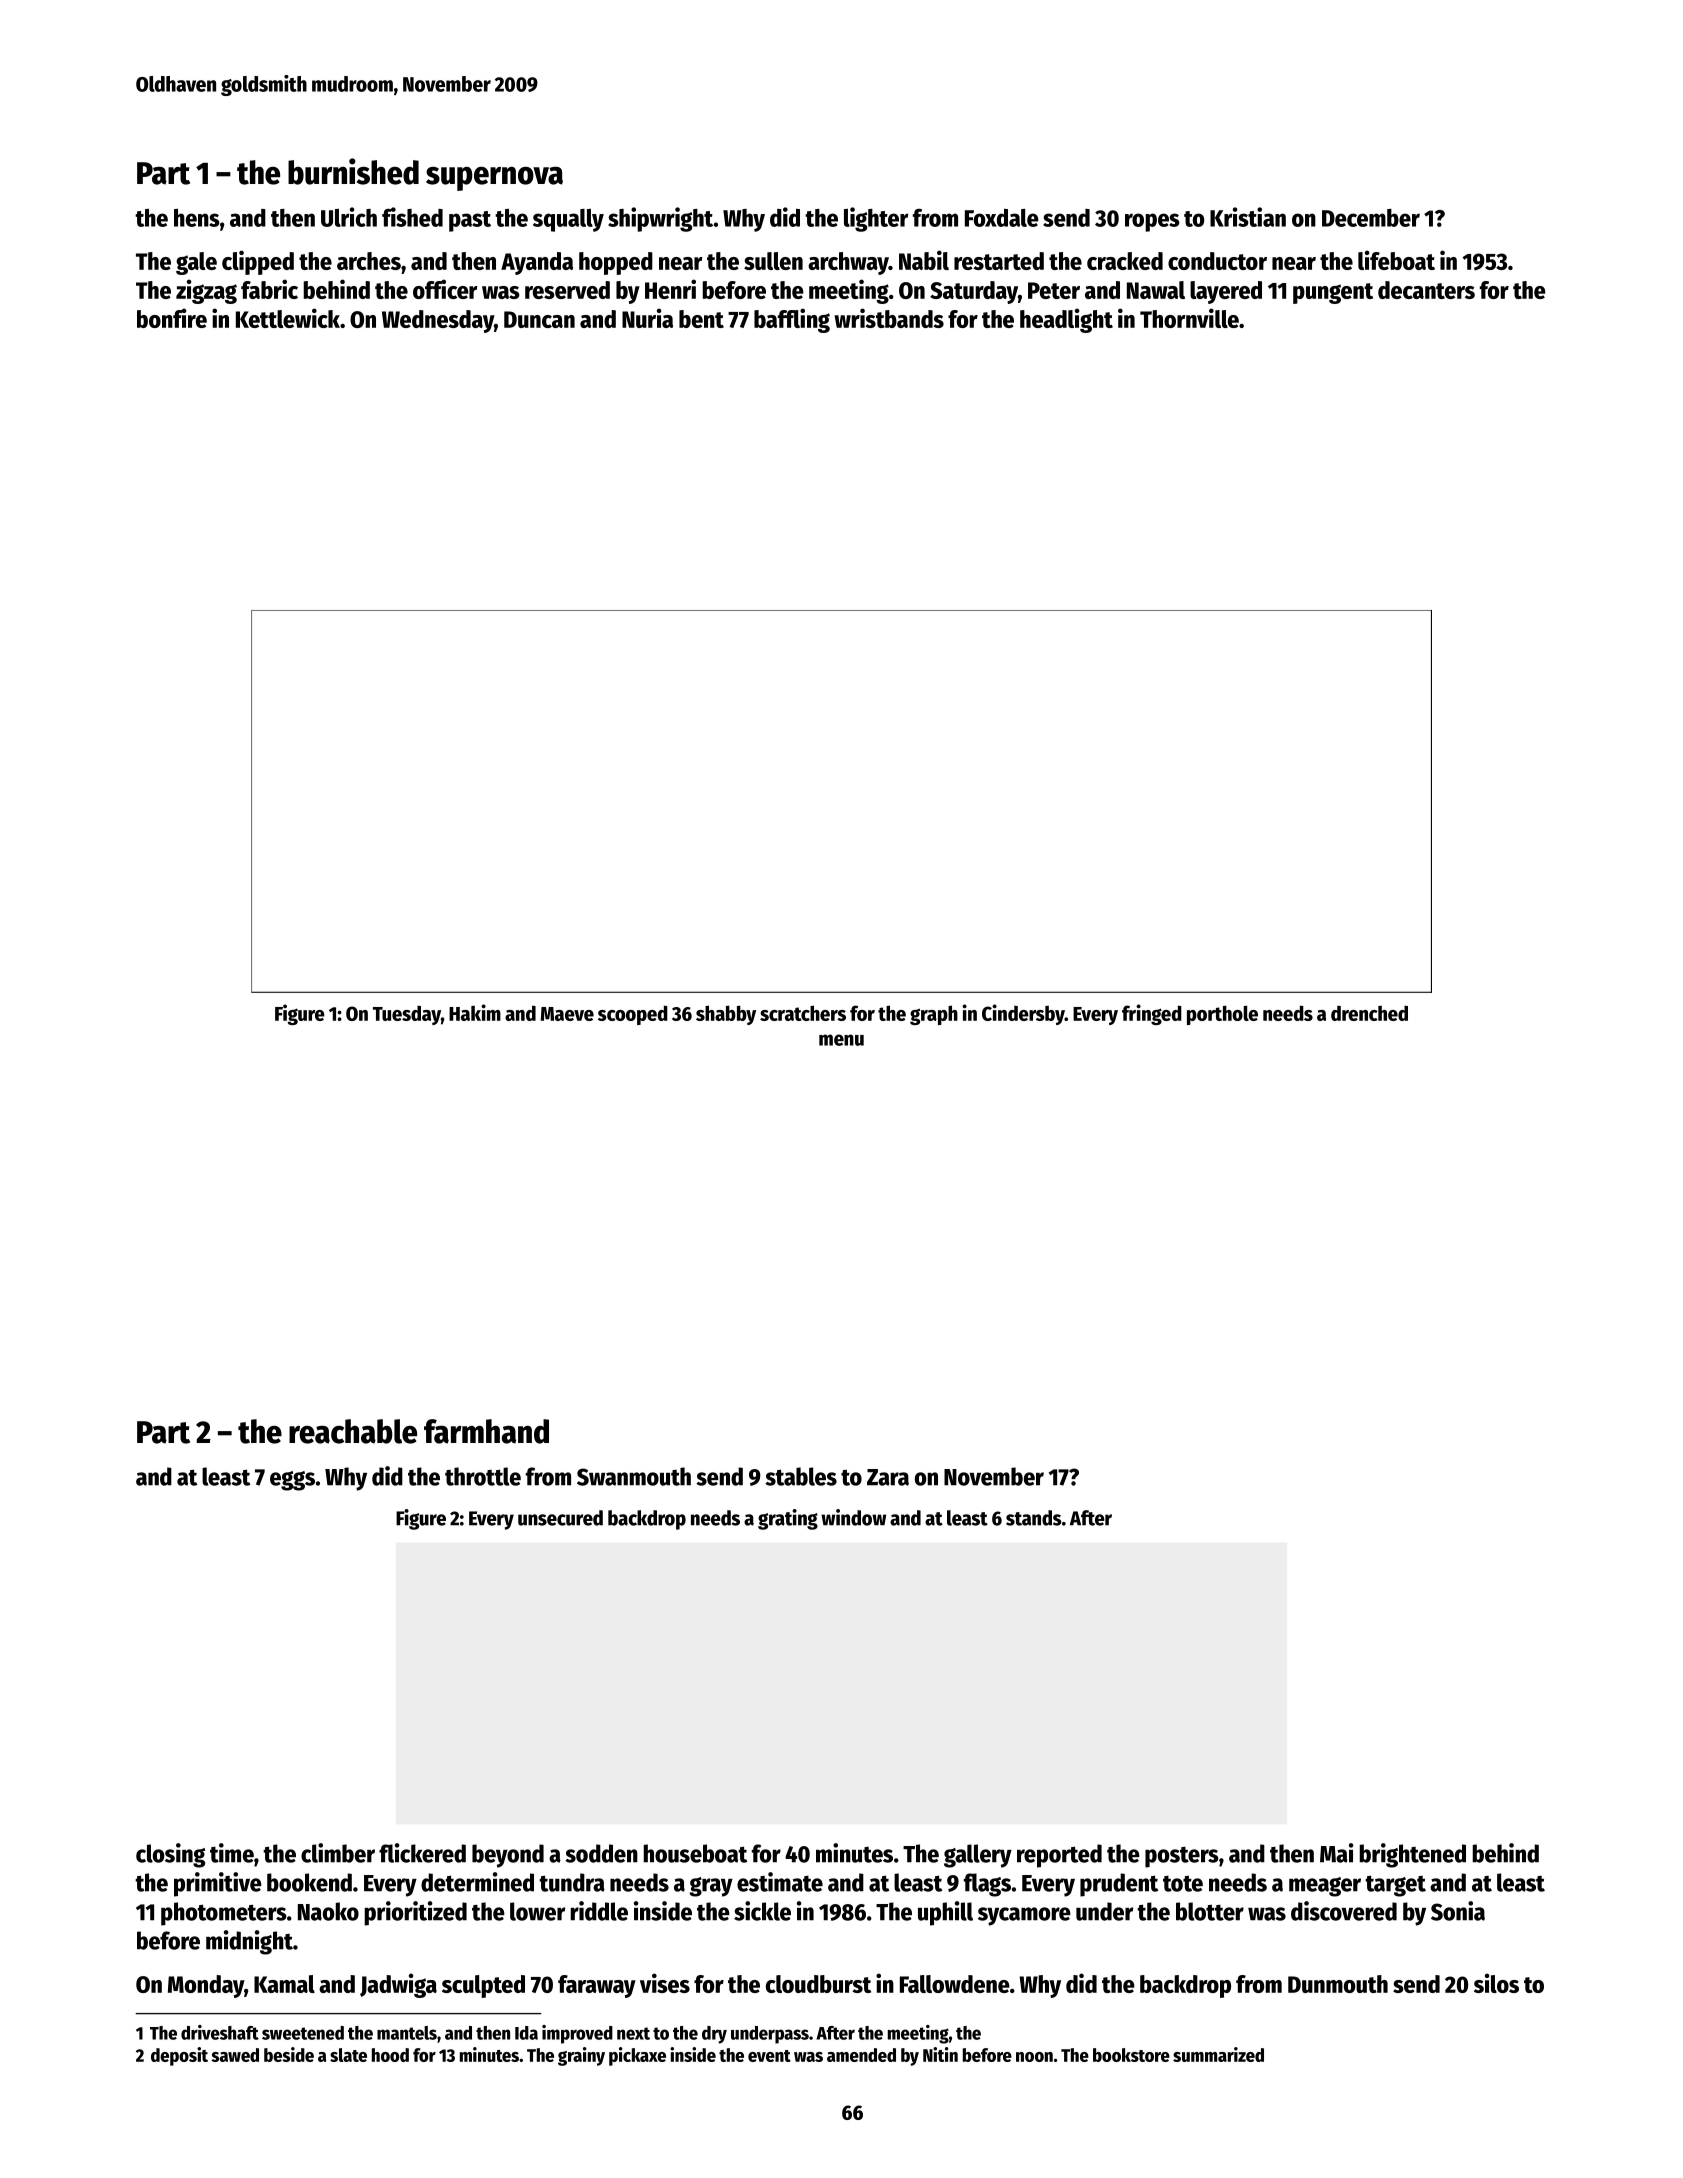  Describe the element at coordinates (486, 1431) in the image. I see `farmhand` at that location.
